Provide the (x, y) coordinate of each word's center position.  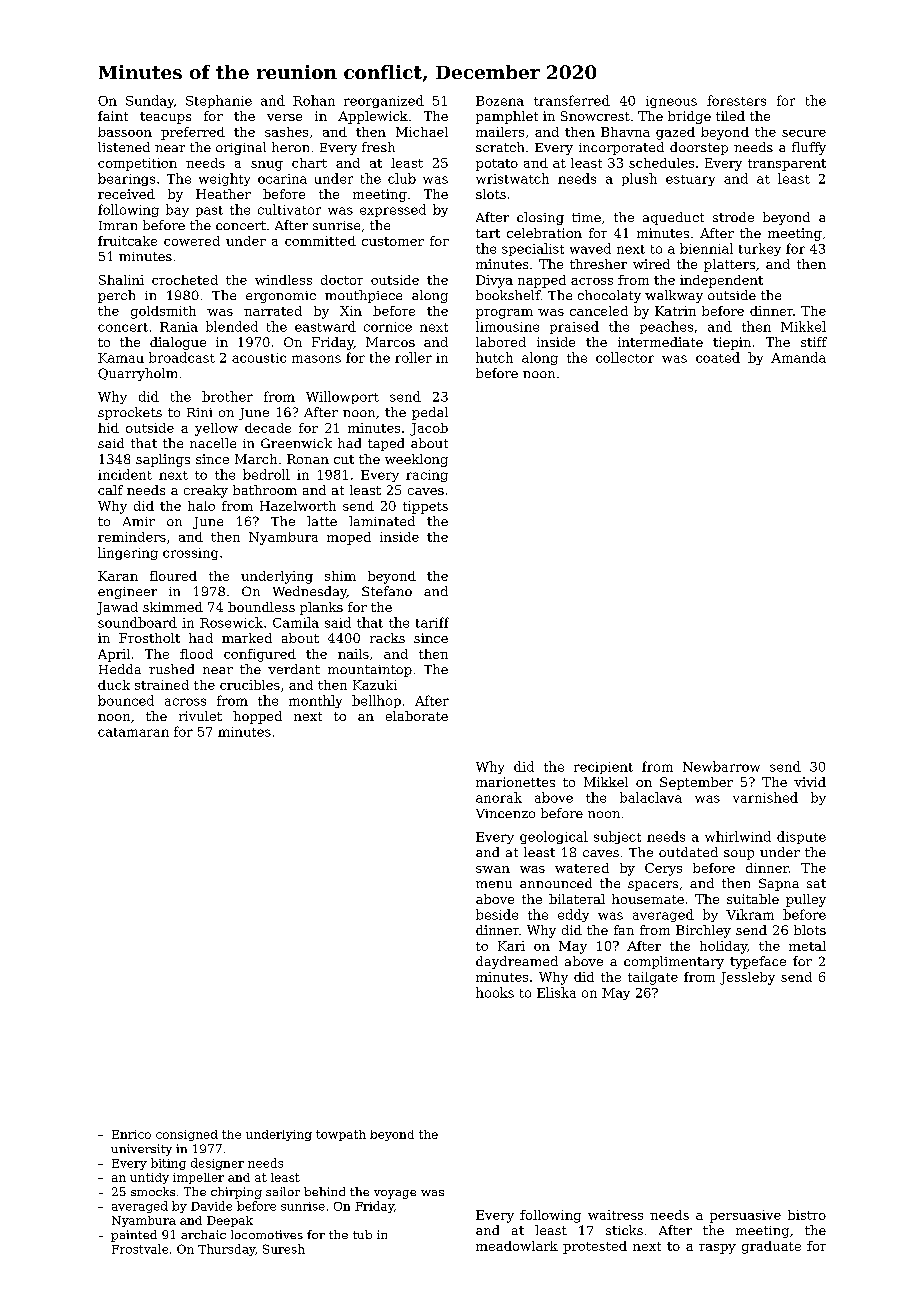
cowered (192, 241)
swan (493, 869)
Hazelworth (298, 506)
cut (344, 459)
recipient (603, 768)
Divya (494, 281)
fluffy (809, 148)
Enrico (131, 1134)
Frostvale (140, 1249)
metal (807, 946)
